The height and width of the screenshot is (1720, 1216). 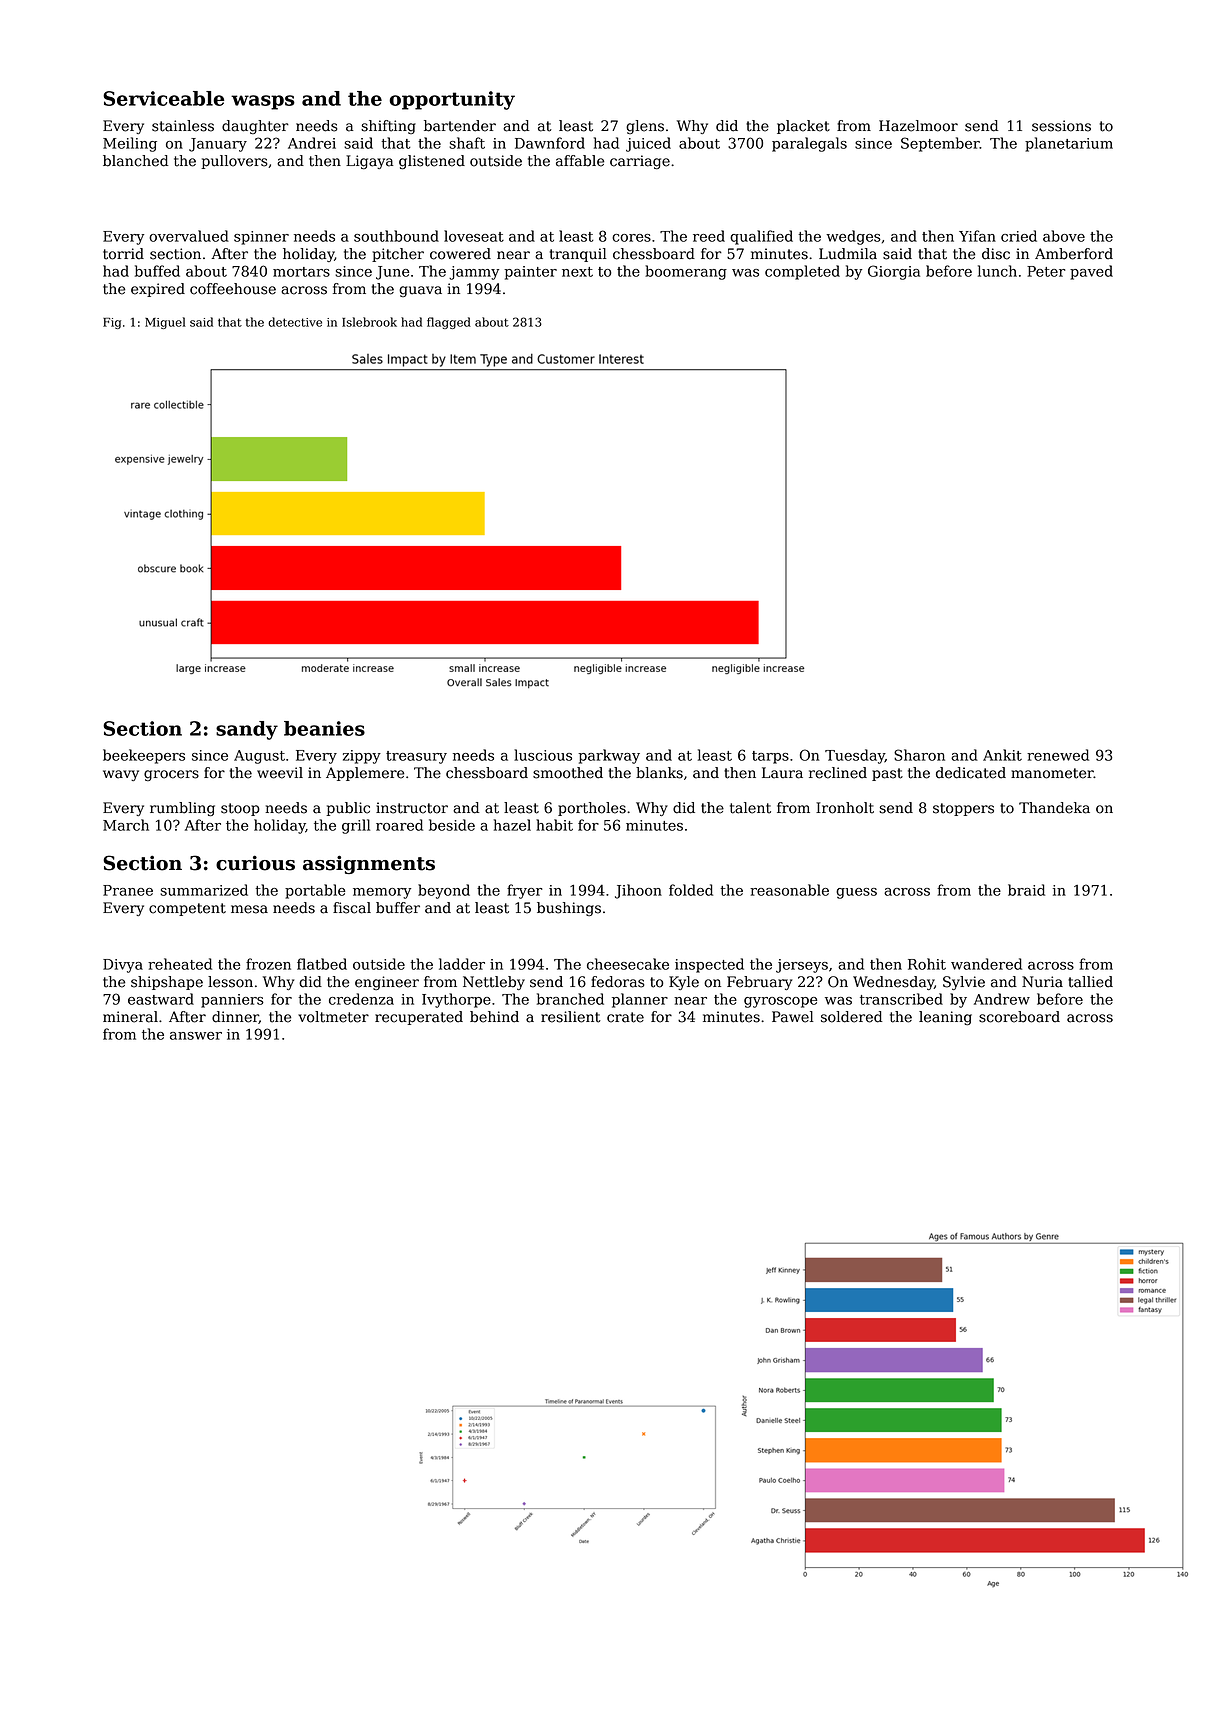 I want to click on parkway, so click(x=609, y=756).
